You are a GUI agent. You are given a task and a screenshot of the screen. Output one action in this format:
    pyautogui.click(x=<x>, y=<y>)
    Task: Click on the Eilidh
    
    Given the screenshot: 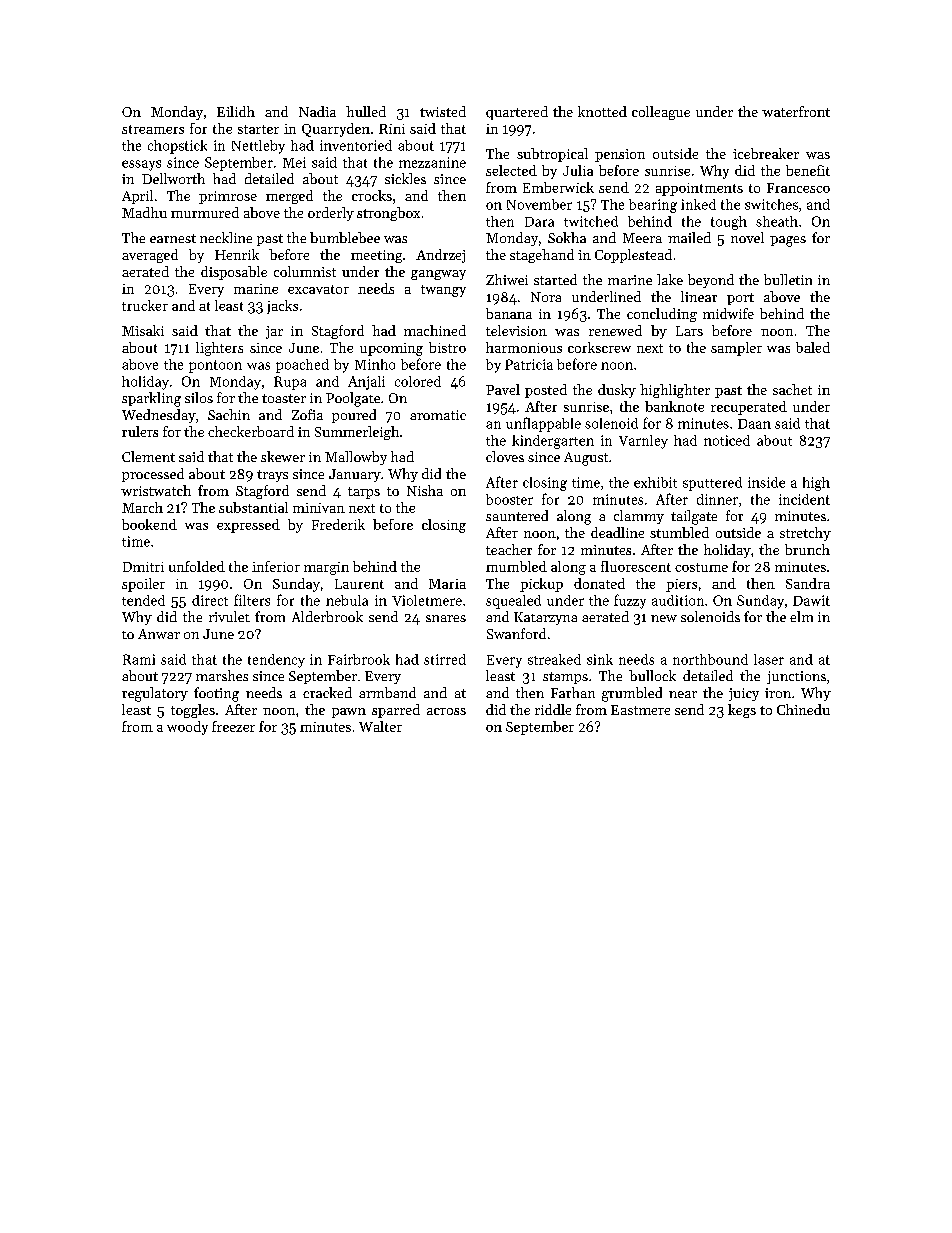 What is the action you would take?
    pyautogui.click(x=236, y=111)
